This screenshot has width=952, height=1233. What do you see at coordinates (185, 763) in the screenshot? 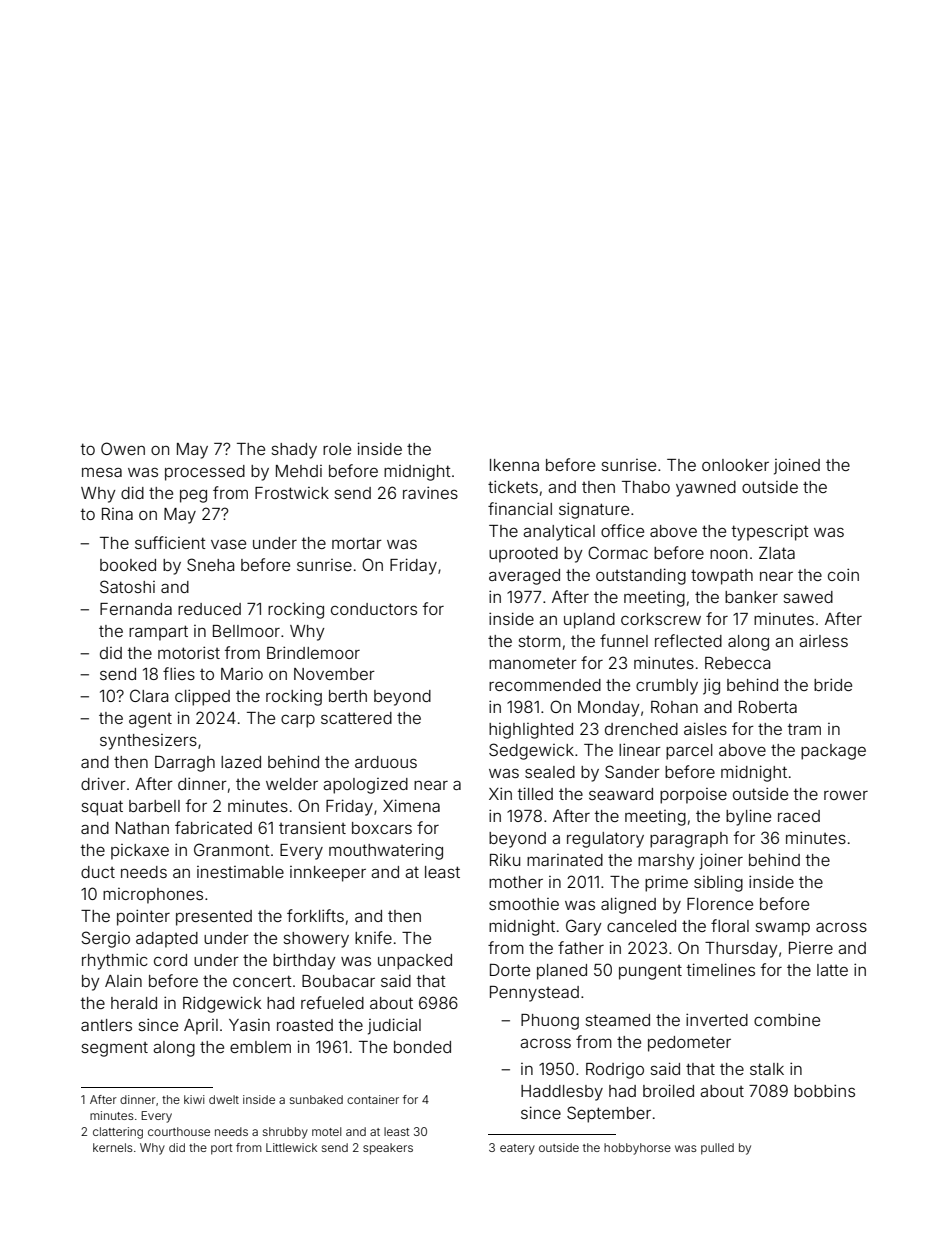
I see `Darragh` at bounding box center [185, 763].
